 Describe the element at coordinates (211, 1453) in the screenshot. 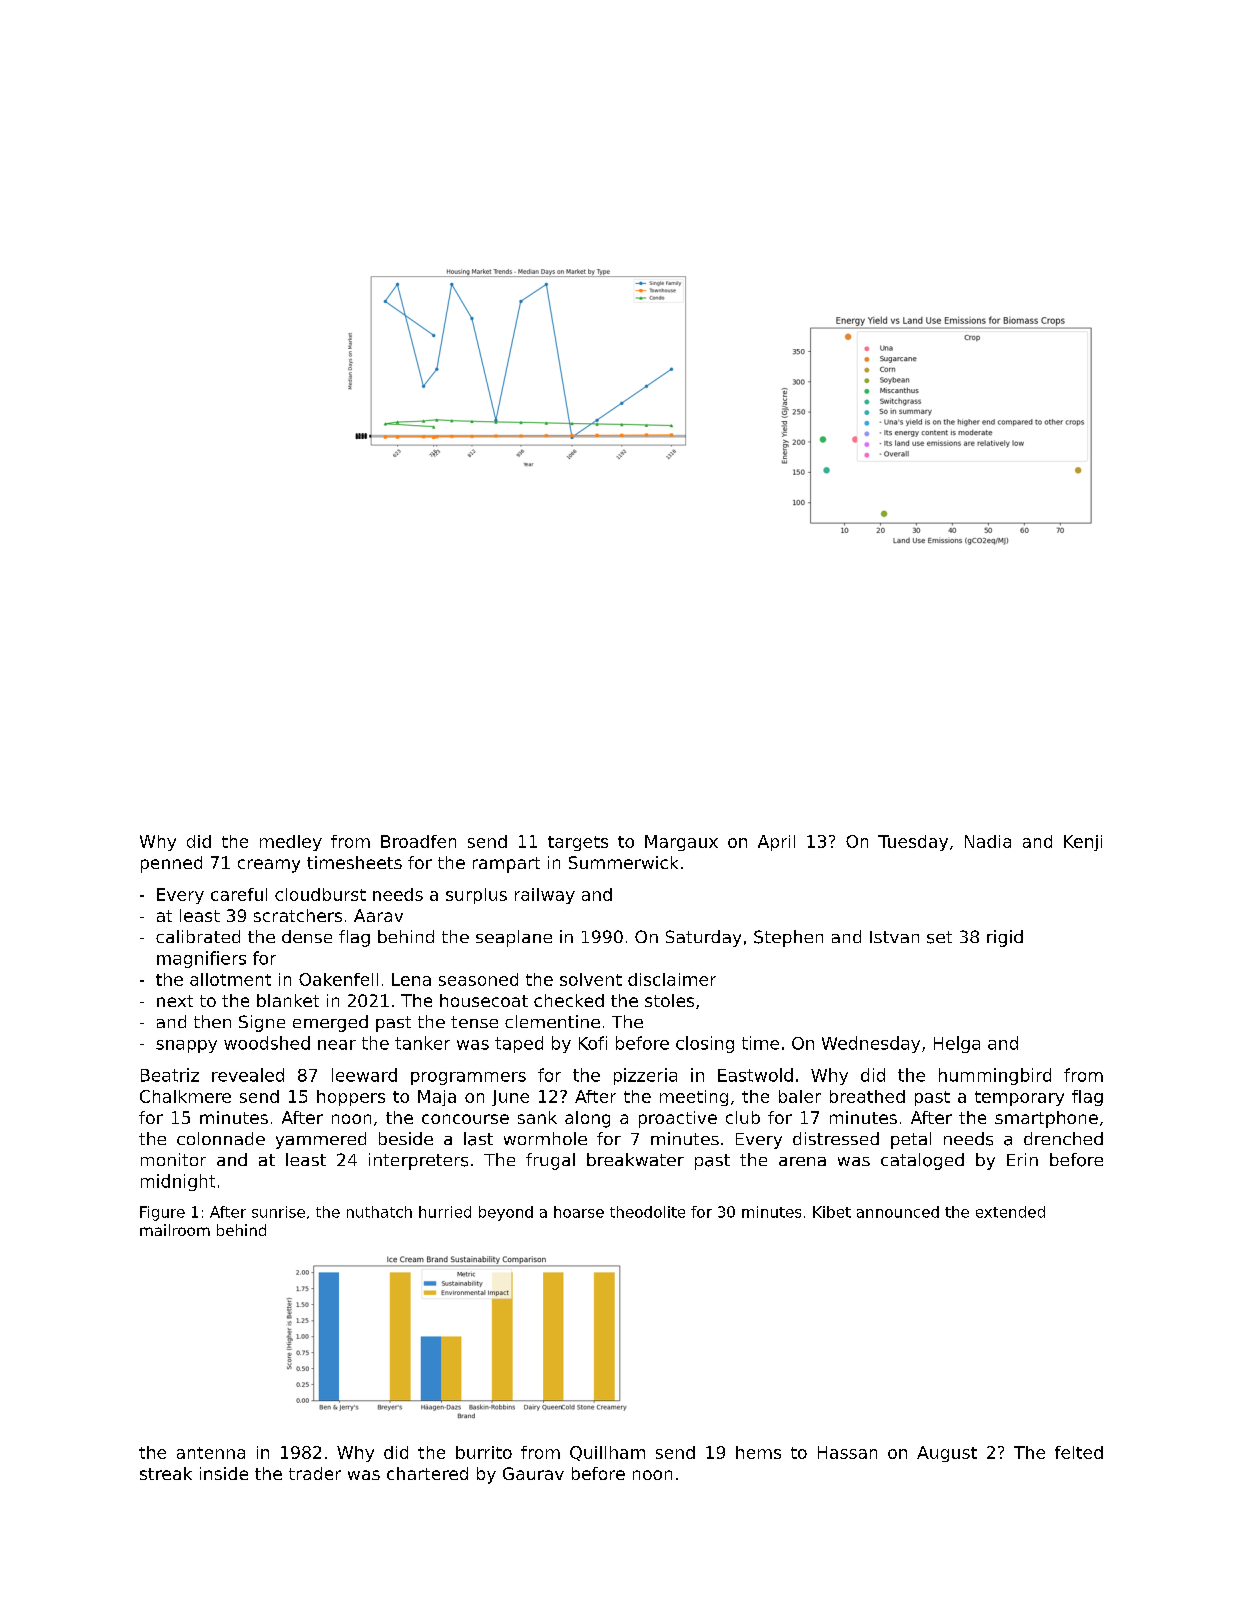

I see `antenna` at that location.
